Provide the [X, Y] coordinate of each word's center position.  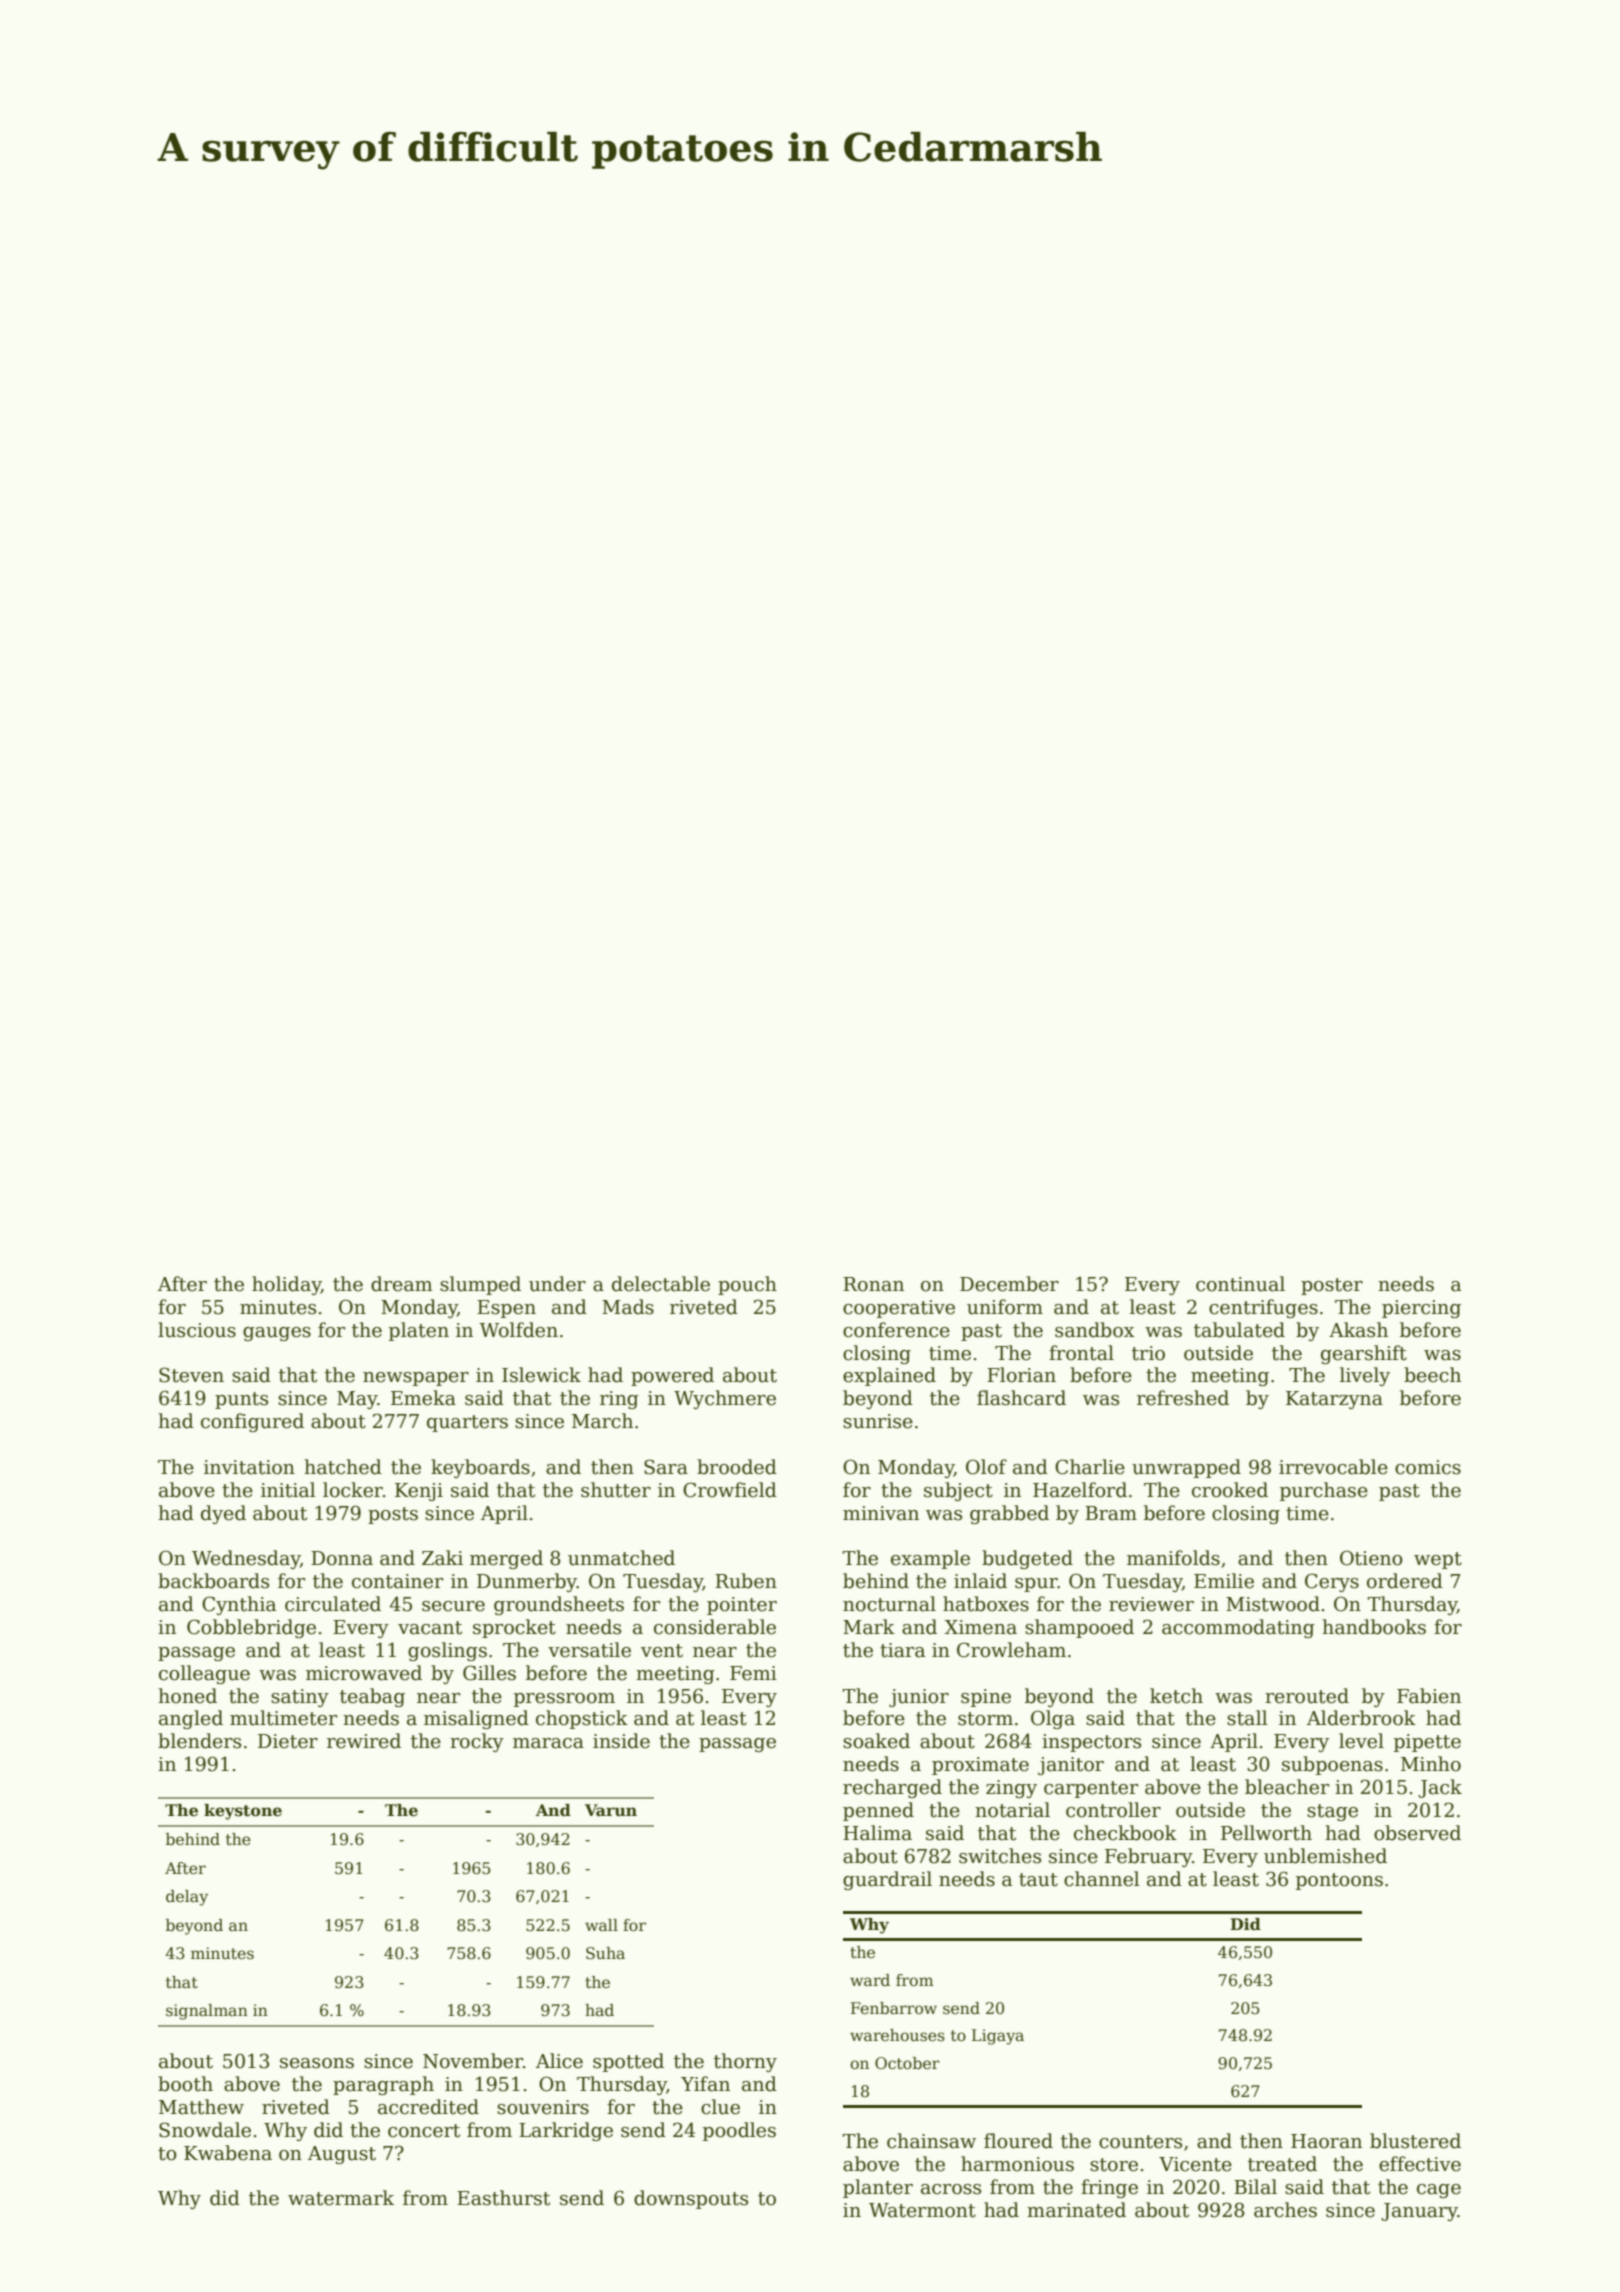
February [1148, 1857]
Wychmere [725, 1399]
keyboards [480, 1468]
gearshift [1364, 1354]
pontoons [1339, 1881]
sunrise [878, 1421]
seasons [317, 2063]
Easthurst [503, 2198]
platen [419, 1331]
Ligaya [998, 2037]
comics [1428, 1467]
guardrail [887, 1880]
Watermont [922, 2210]
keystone [243, 1812]
